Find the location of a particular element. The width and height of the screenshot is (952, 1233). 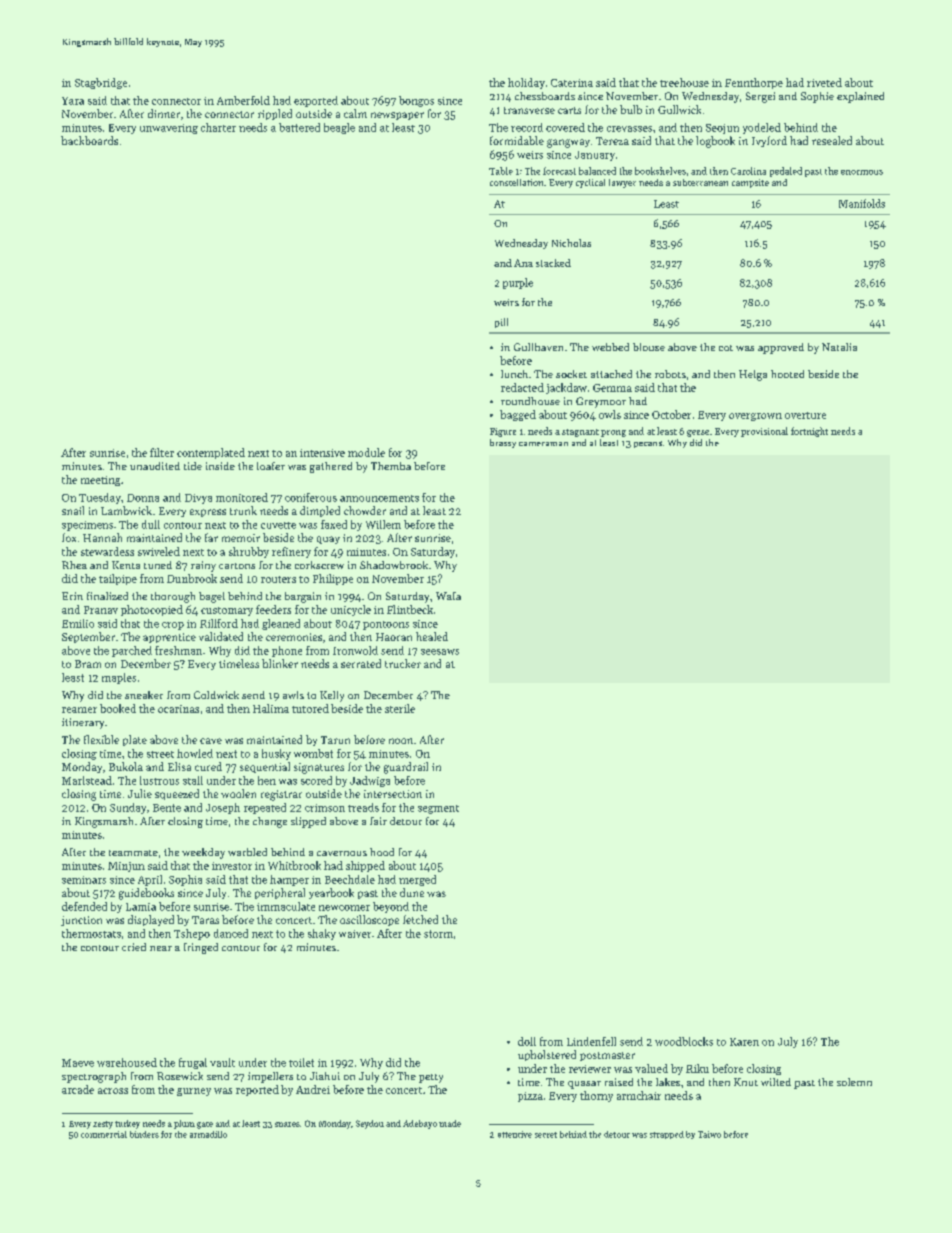

Taiwo is located at coordinates (709, 1134).
